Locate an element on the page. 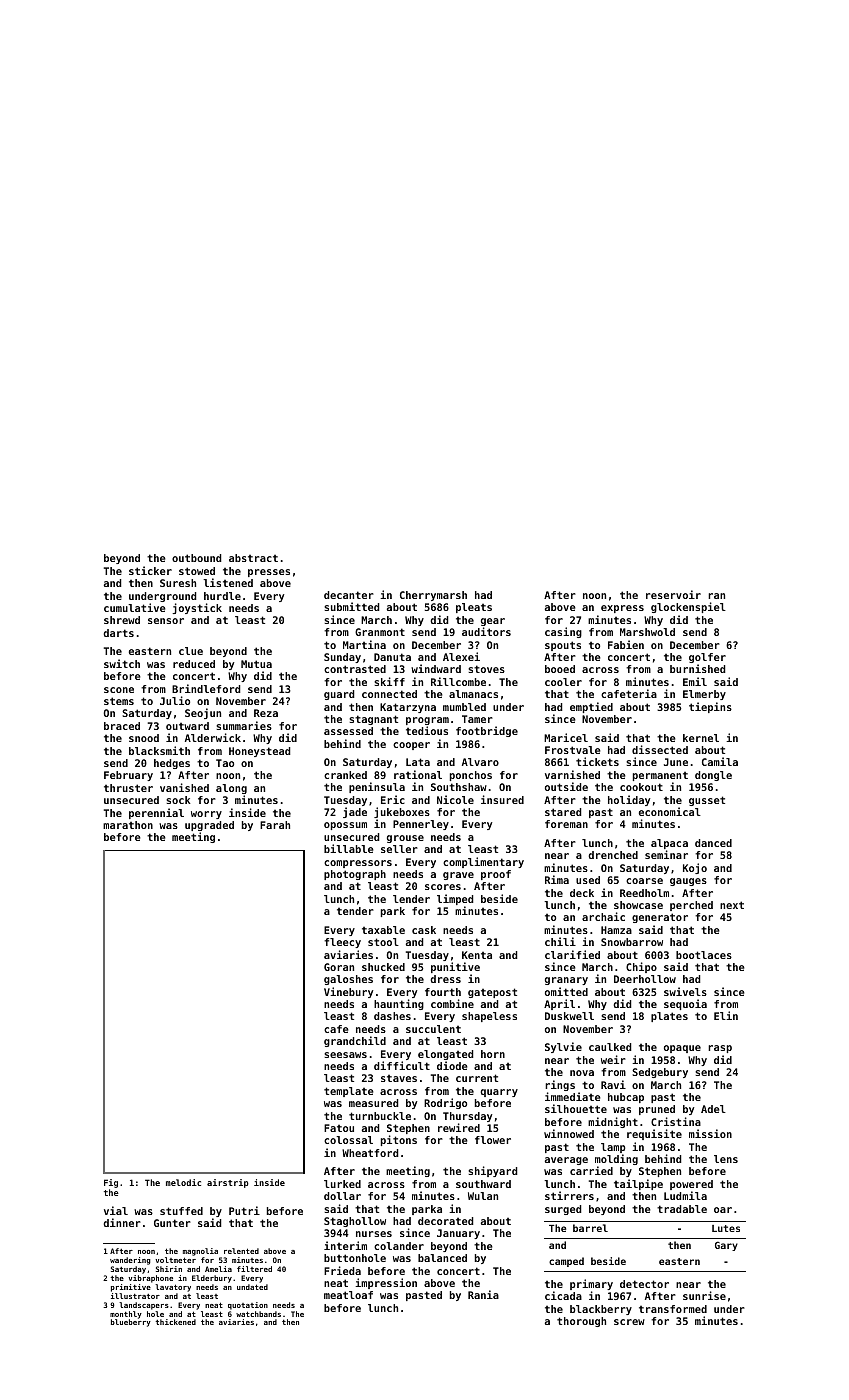 Image resolution: width=849 pixels, height=1400 pixels. meatloaf is located at coordinates (348, 1295).
